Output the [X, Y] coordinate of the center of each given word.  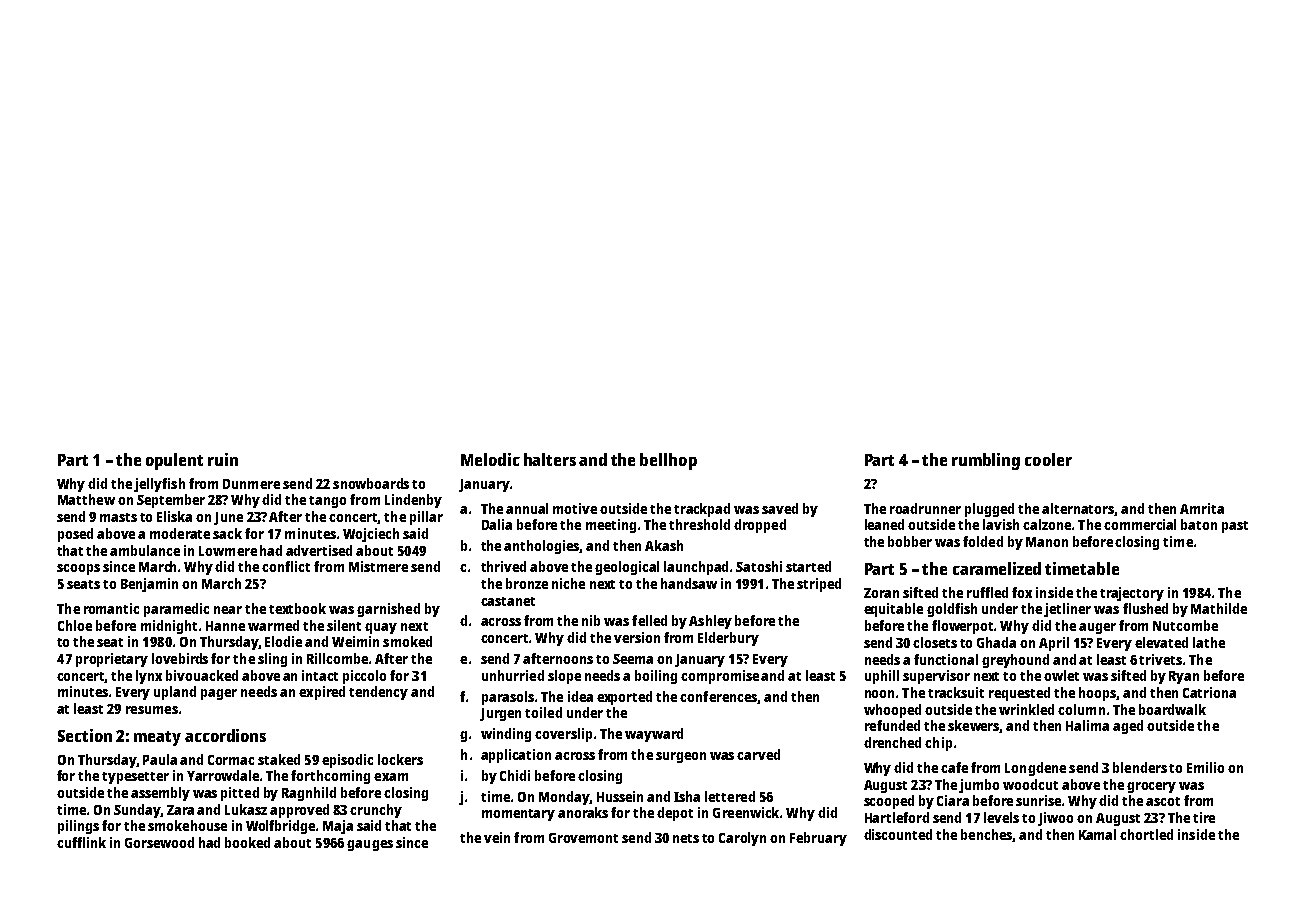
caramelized [997, 568]
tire [1204, 817]
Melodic [490, 459]
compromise [720, 677]
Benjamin [149, 585]
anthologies [542, 547]
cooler [1048, 459]
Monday [564, 798]
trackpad [702, 510]
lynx [149, 677]
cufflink [81, 842]
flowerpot [963, 627]
